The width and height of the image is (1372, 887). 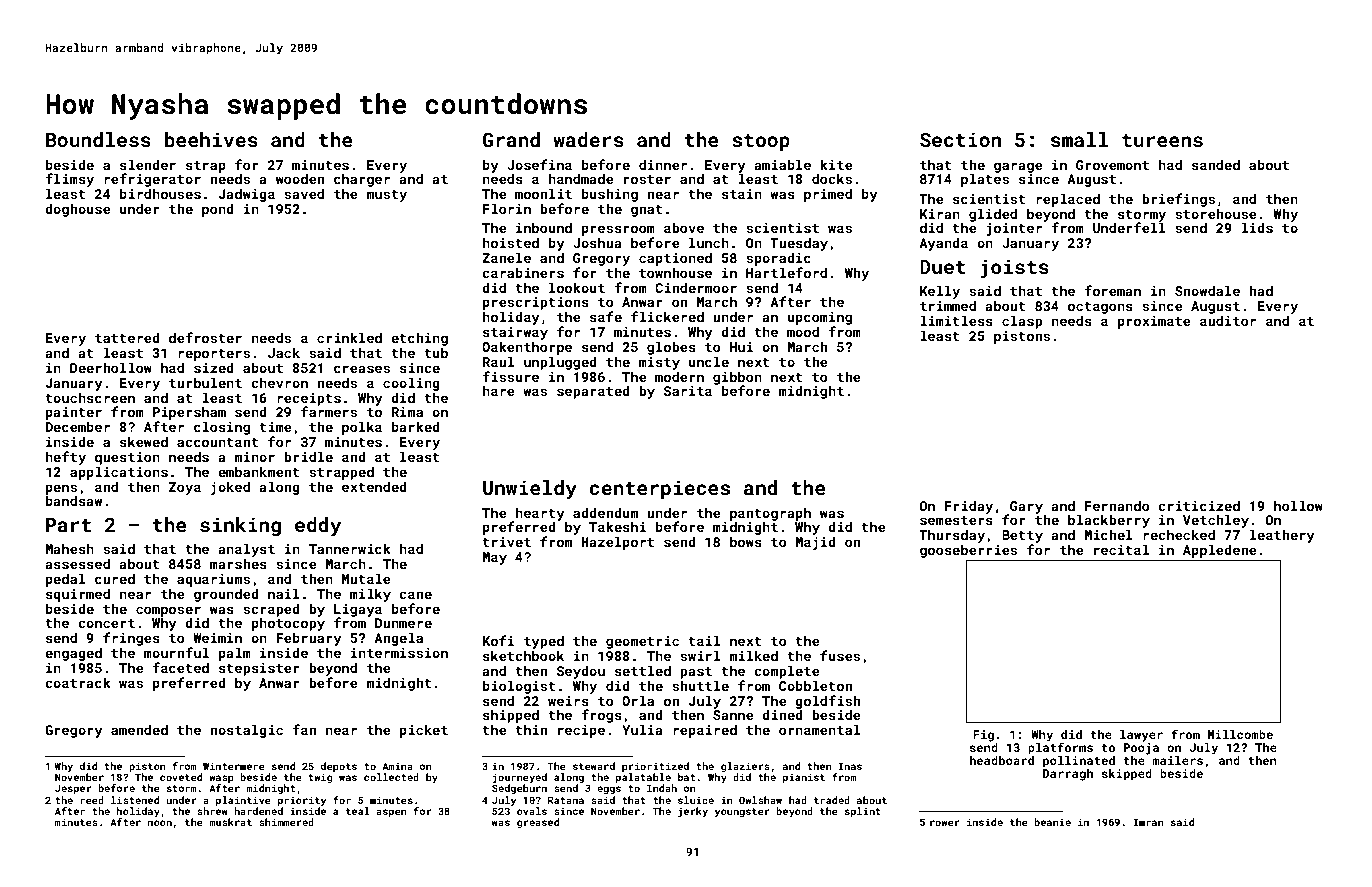 What do you see at coordinates (761, 142) in the image?
I see `stoop` at bounding box center [761, 142].
